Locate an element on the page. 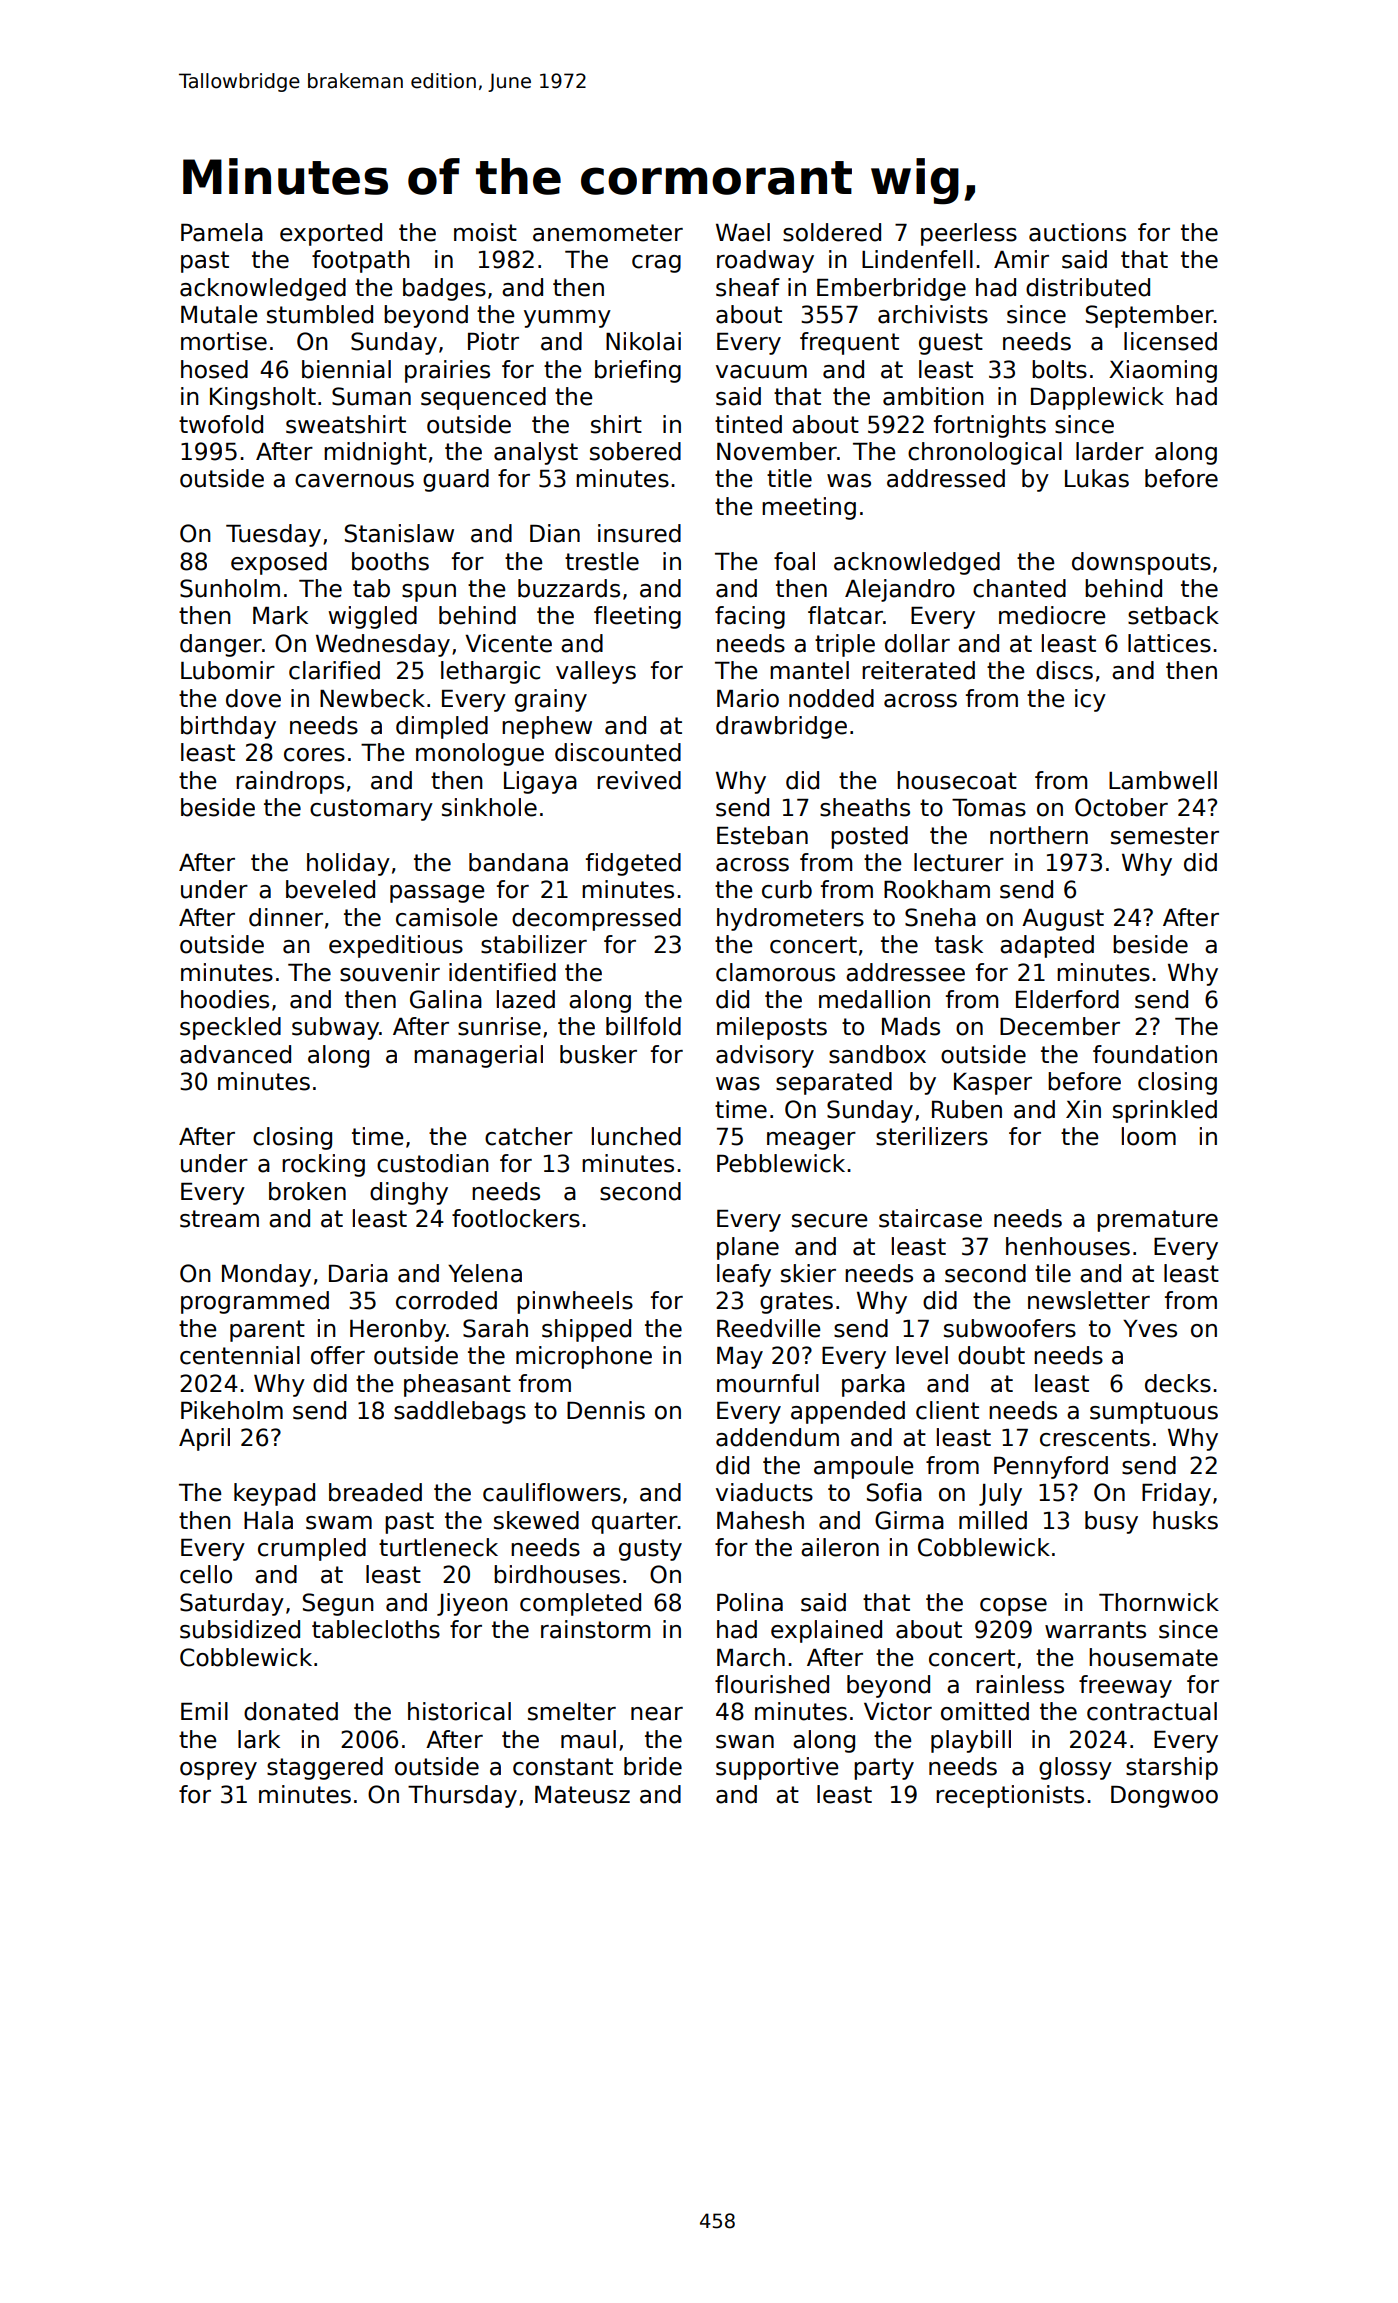  receptionists is located at coordinates (1010, 1796).
